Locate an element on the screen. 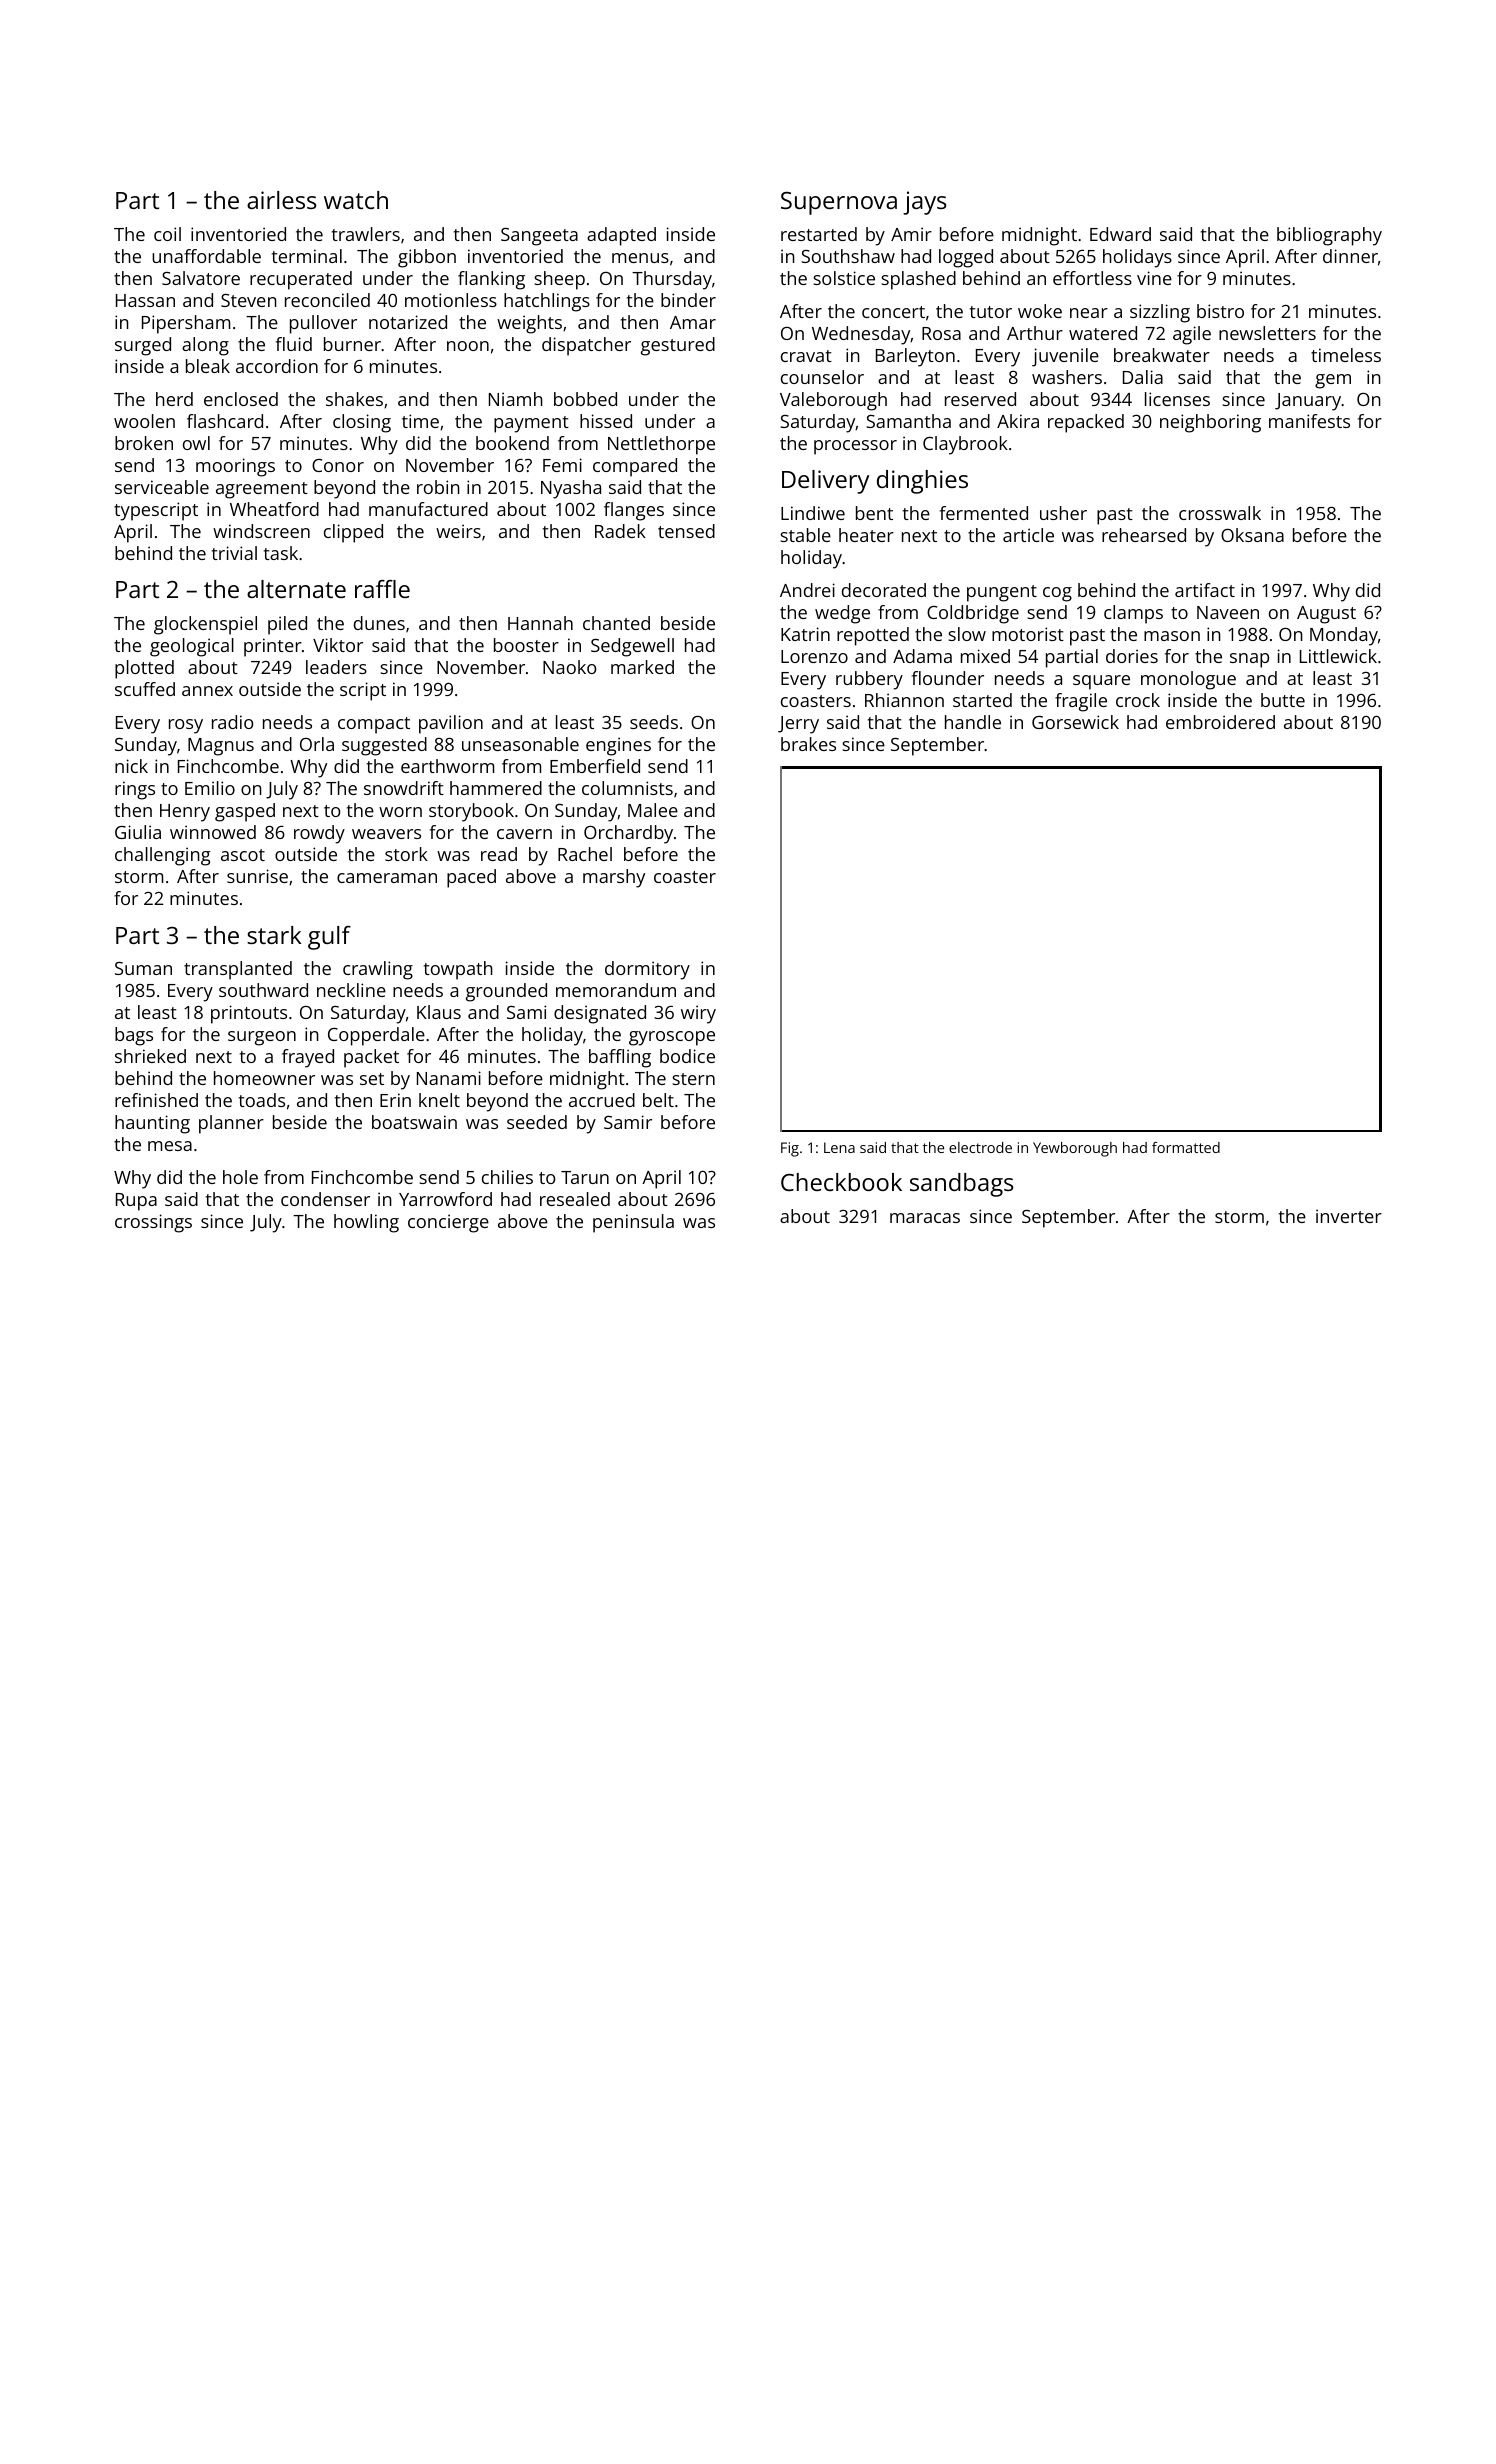 The width and height of the screenshot is (1496, 2464). refinished is located at coordinates (156, 1100).
